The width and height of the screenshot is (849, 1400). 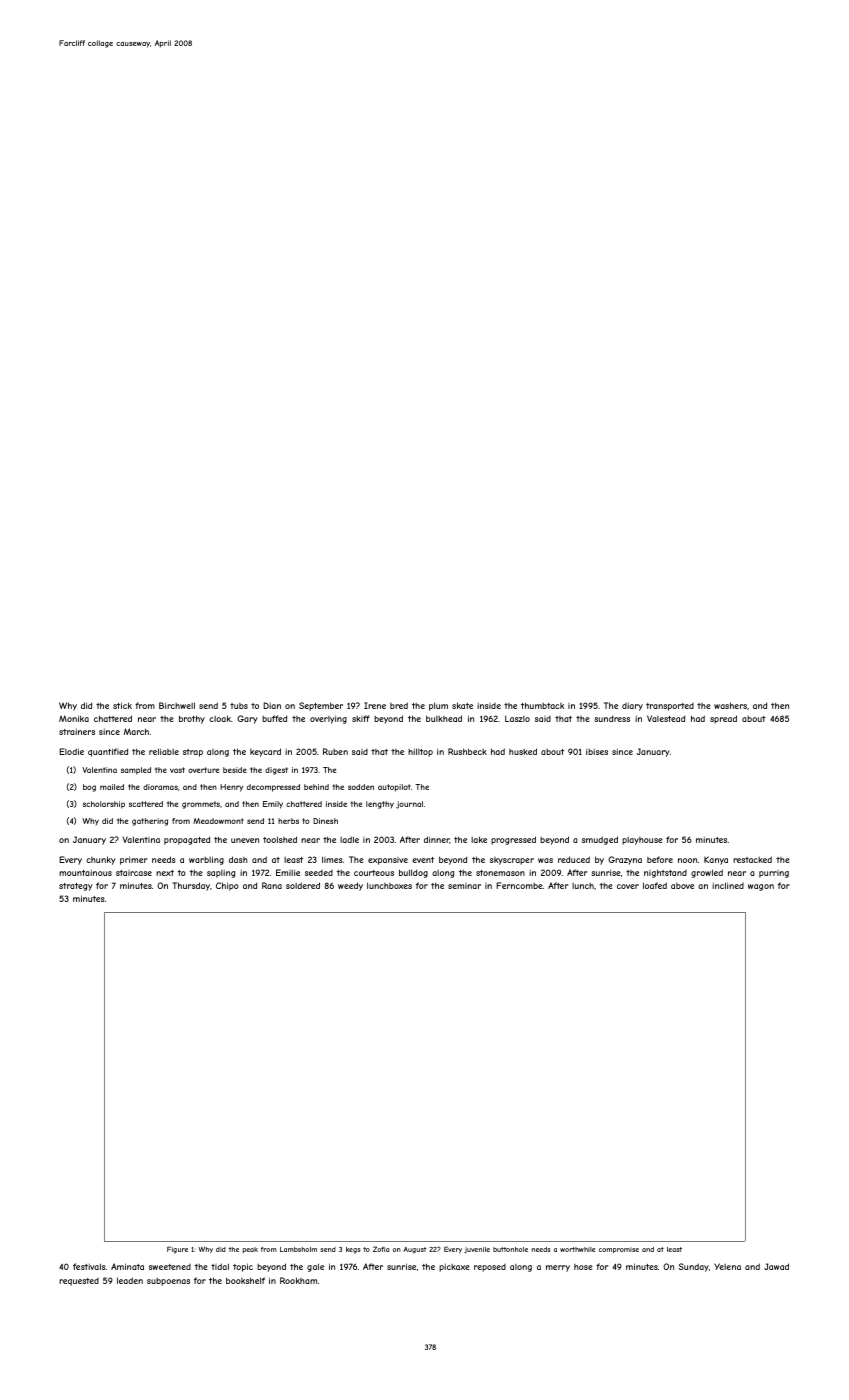 What do you see at coordinates (319, 873) in the screenshot?
I see `seeded` at bounding box center [319, 873].
